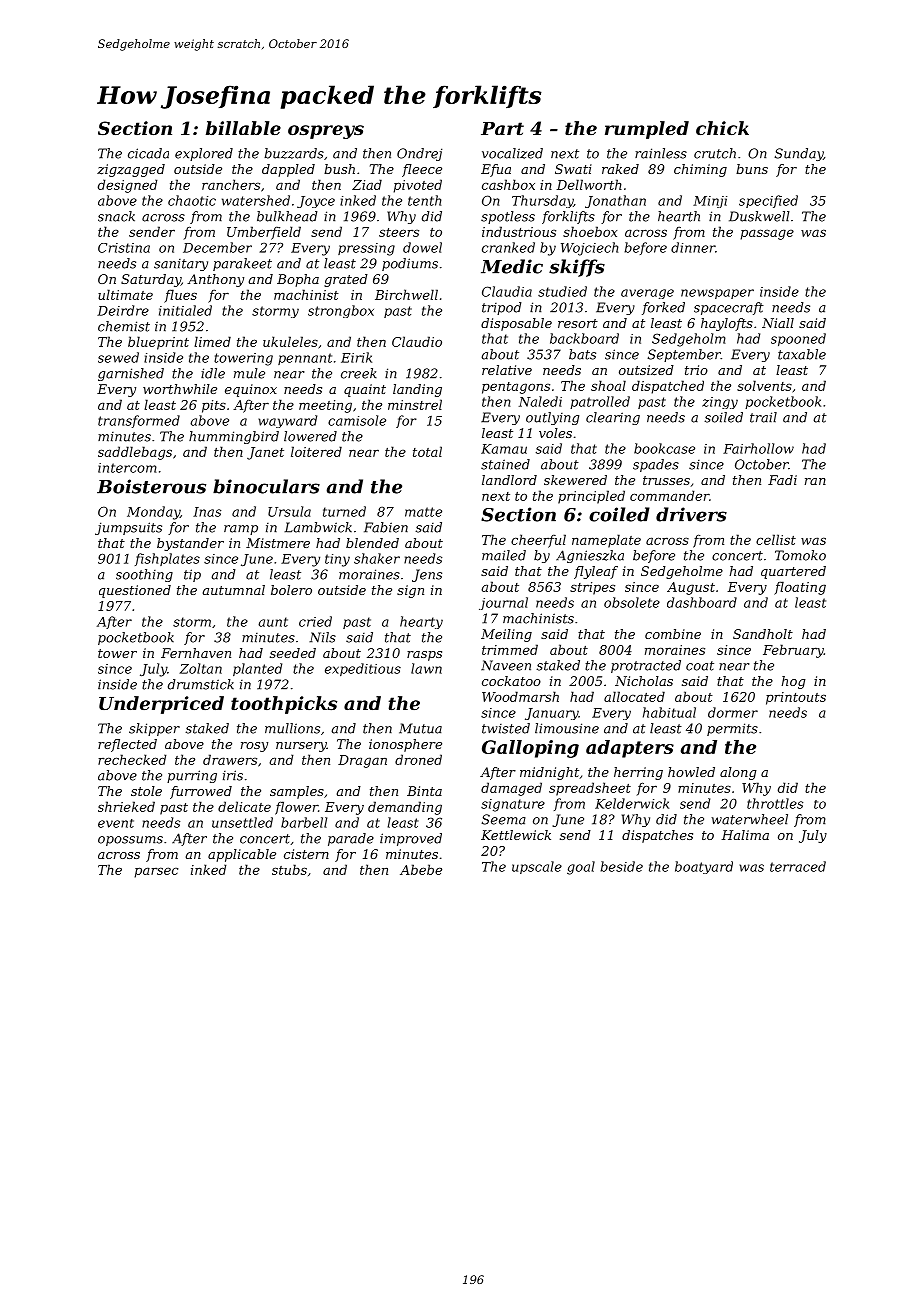 This screenshot has width=924, height=1308. I want to click on bookcase, so click(664, 448).
